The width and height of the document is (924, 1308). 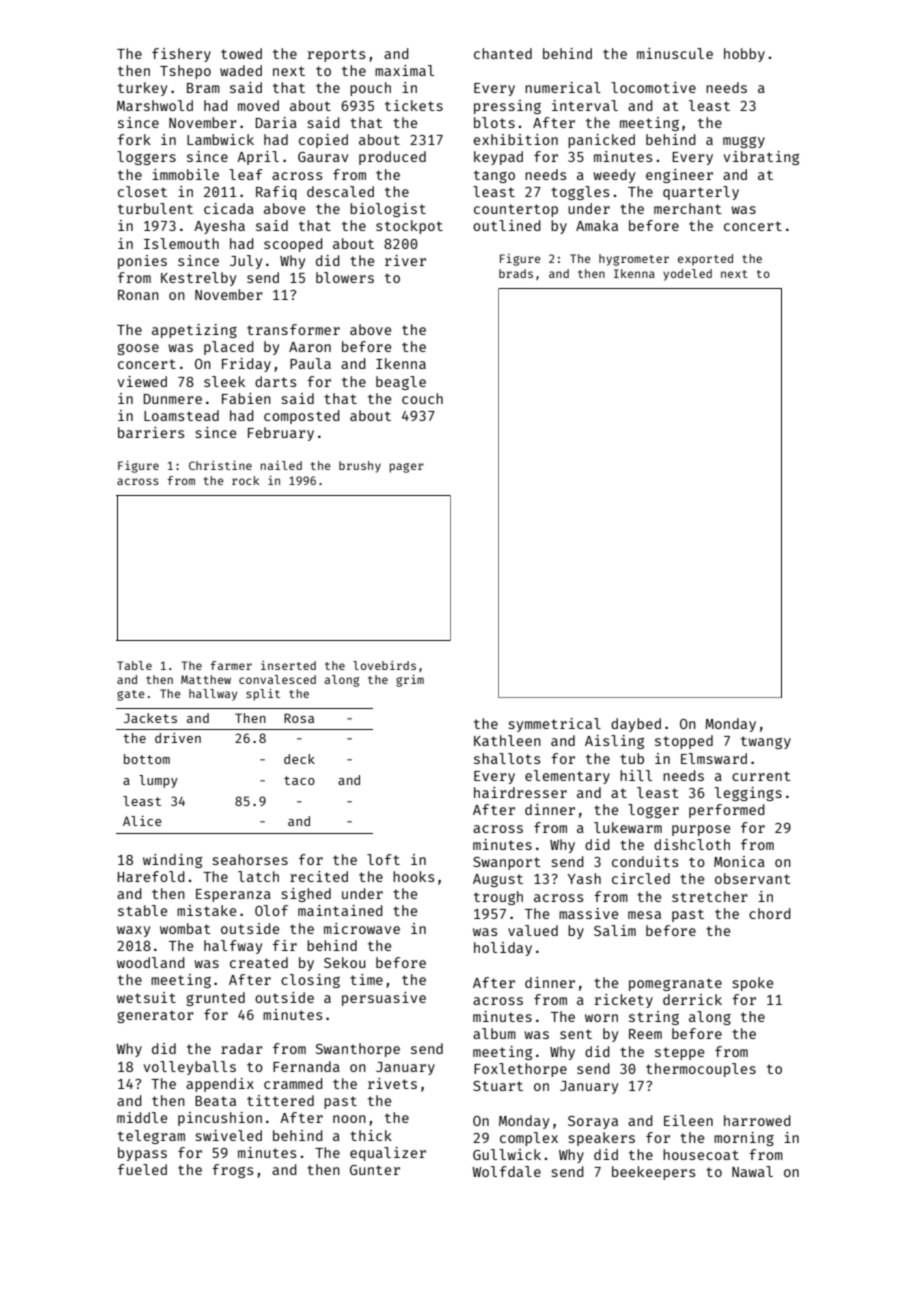 I want to click on trough, so click(x=498, y=898).
